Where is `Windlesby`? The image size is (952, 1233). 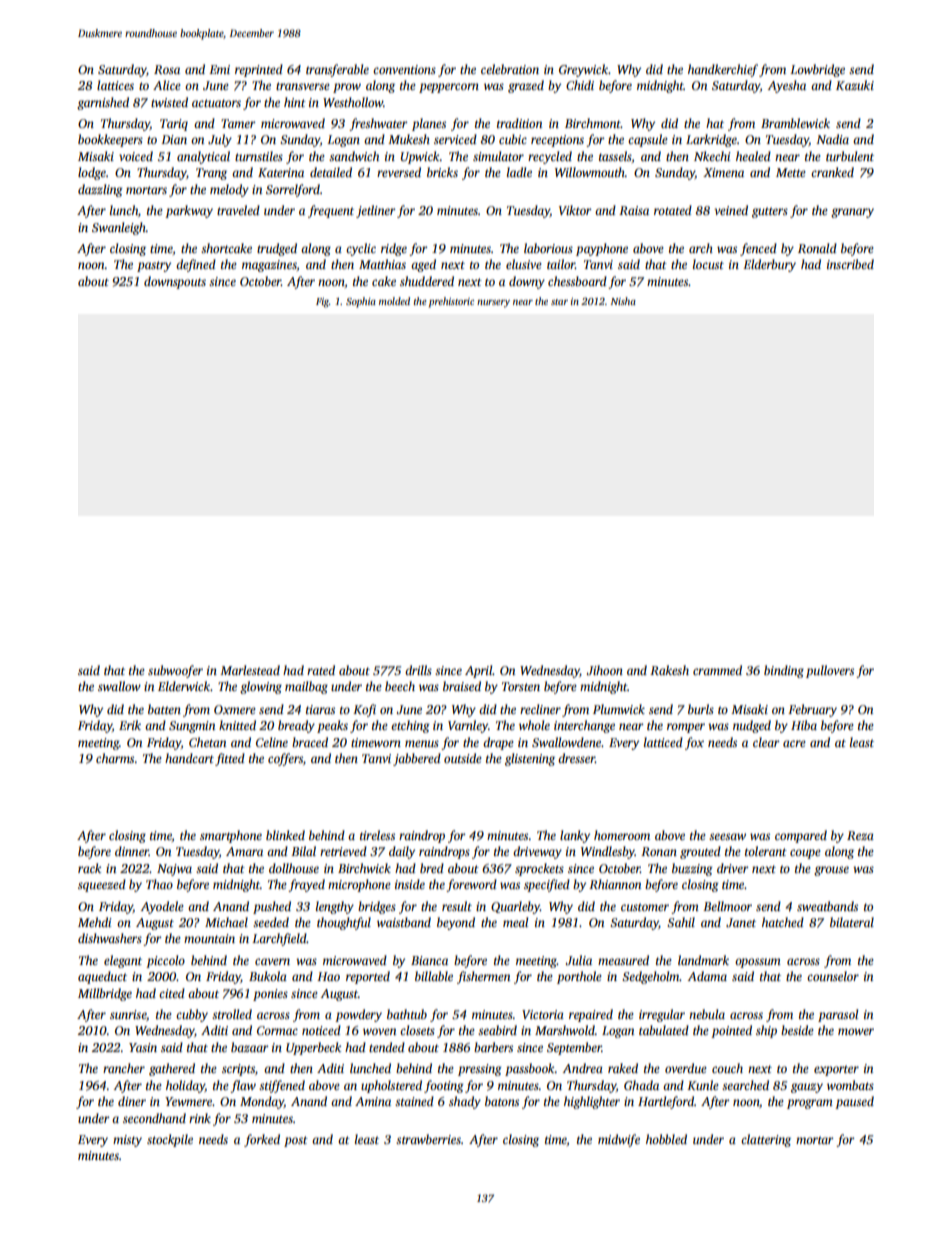 Windlesby is located at coordinates (608, 852).
